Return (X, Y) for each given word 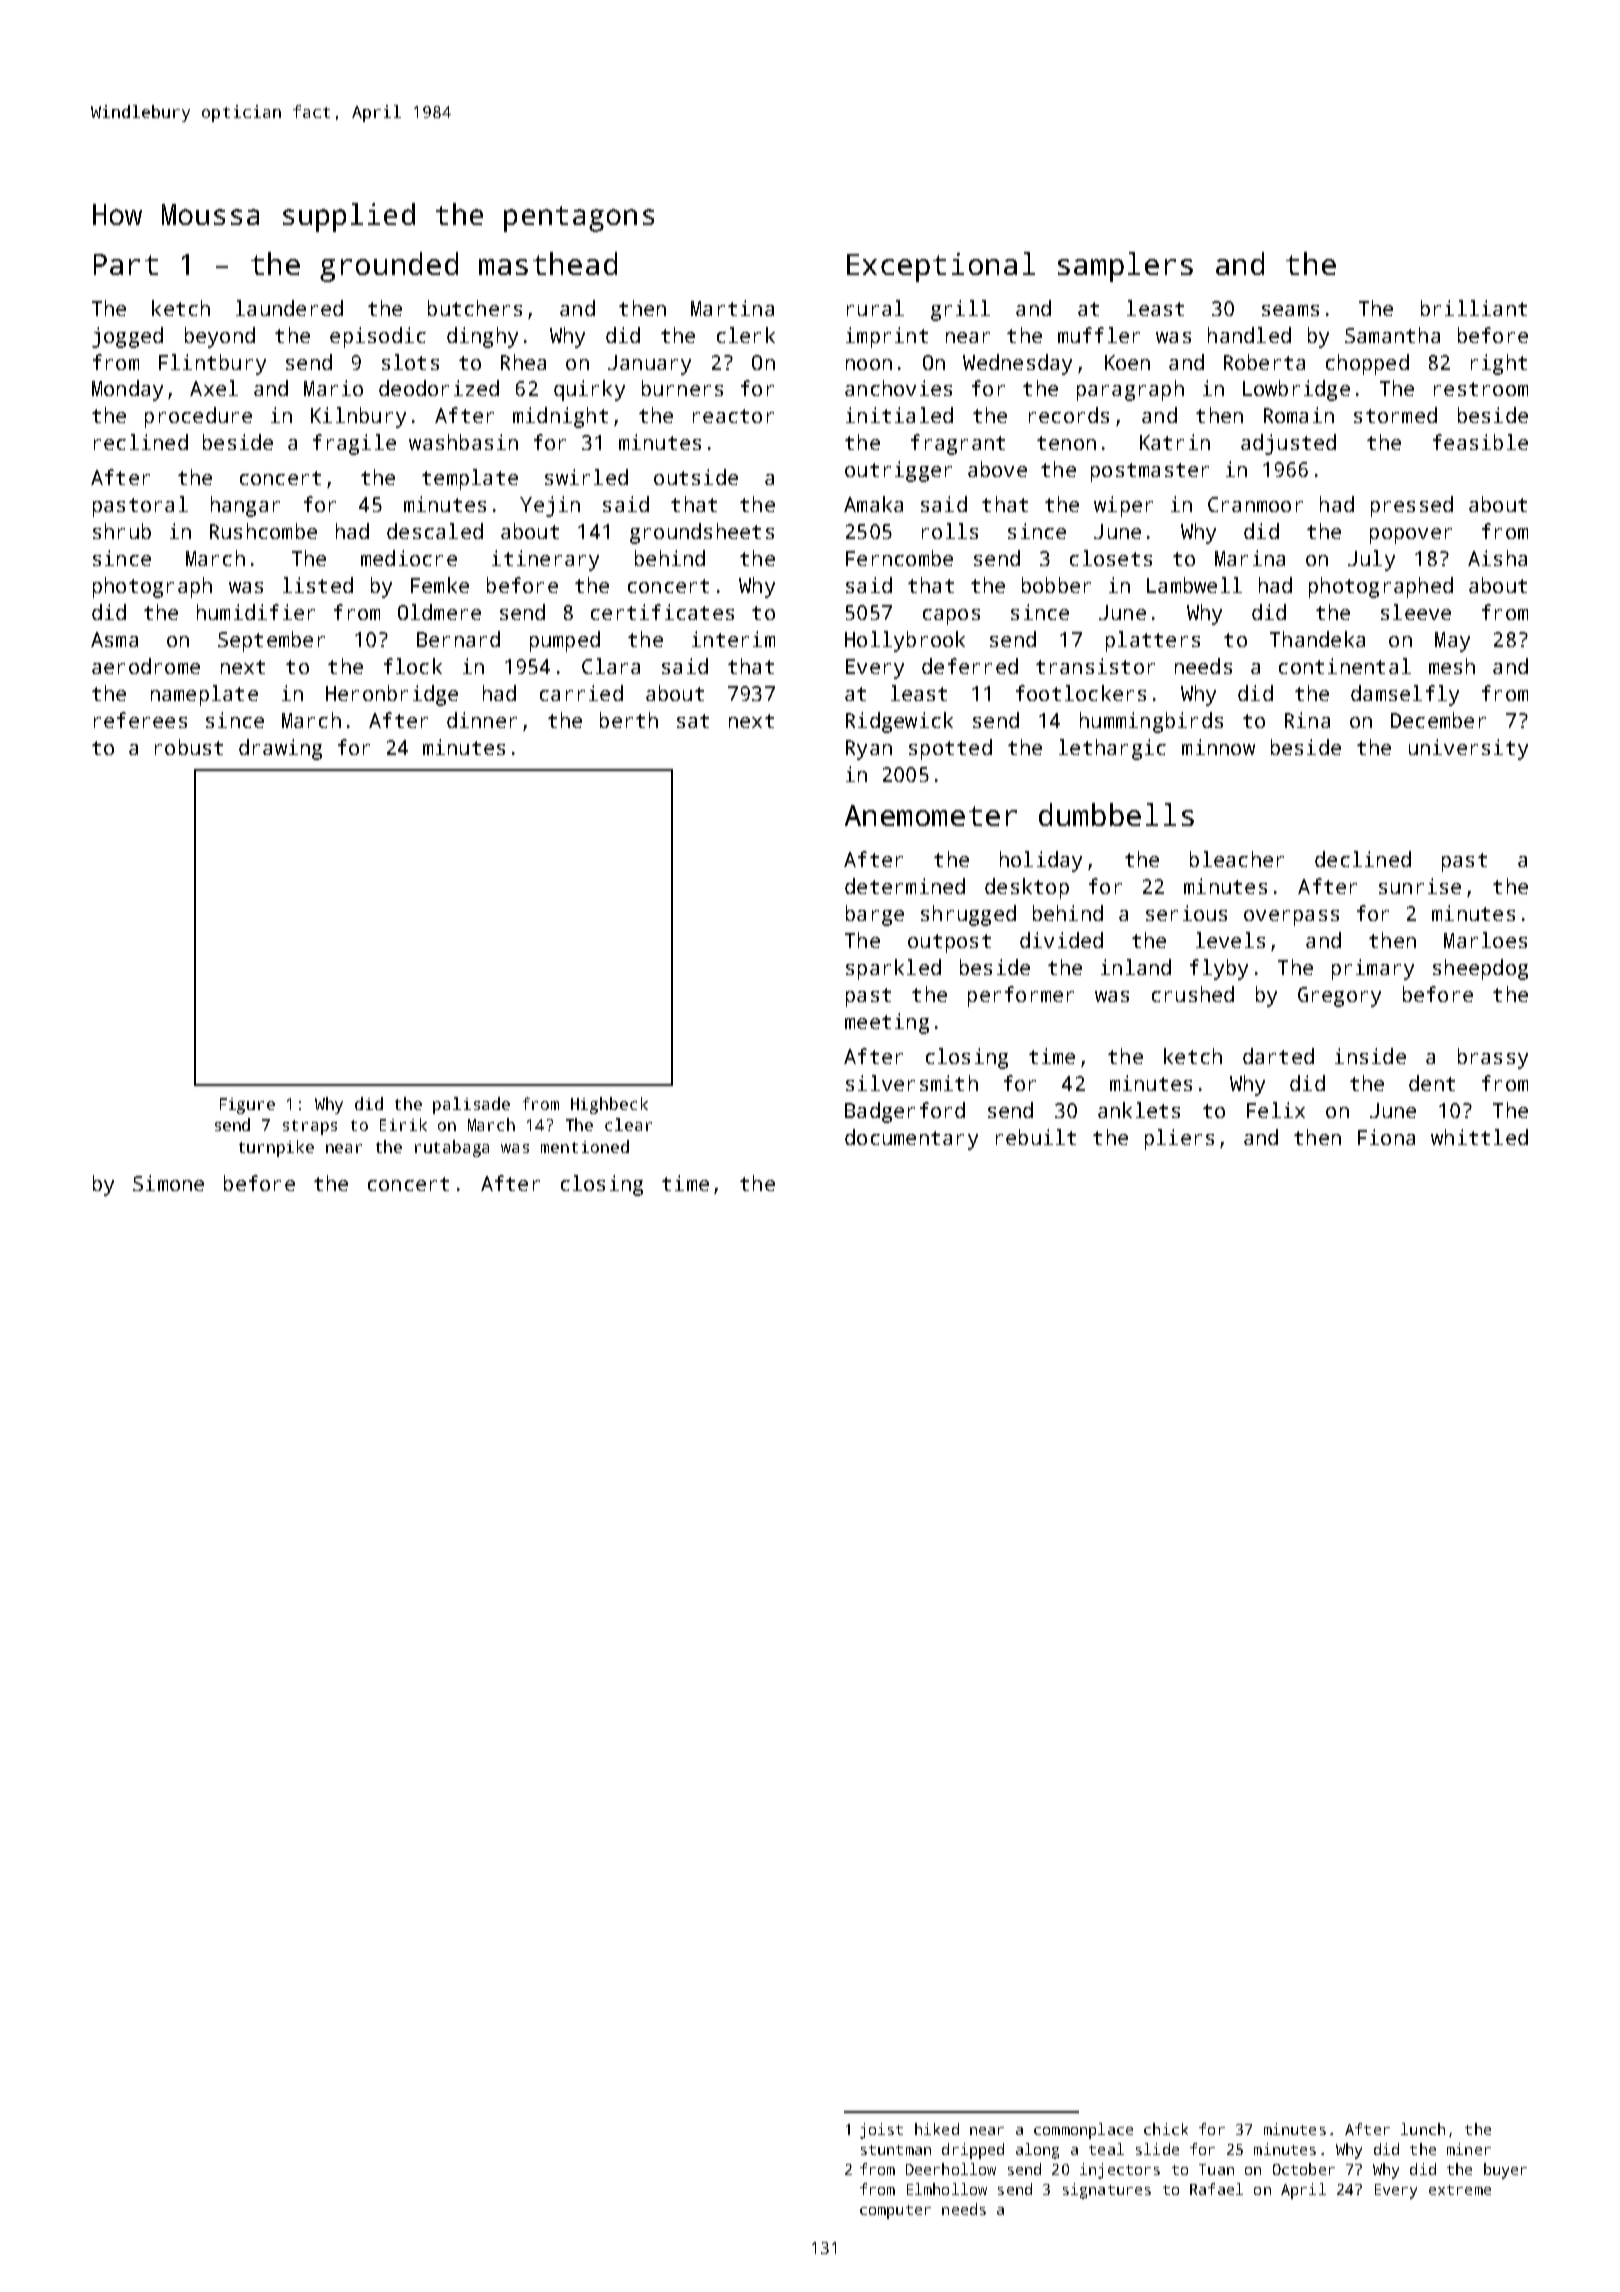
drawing (280, 749)
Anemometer (931, 815)
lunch (1423, 2129)
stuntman (896, 2150)
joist (881, 2131)
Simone (168, 1183)
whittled (1479, 1137)
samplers (1125, 267)
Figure (247, 1106)
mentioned (585, 1146)
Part (126, 264)
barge (875, 915)
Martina (732, 308)
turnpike (276, 1148)
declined (1363, 859)
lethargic (1112, 749)
